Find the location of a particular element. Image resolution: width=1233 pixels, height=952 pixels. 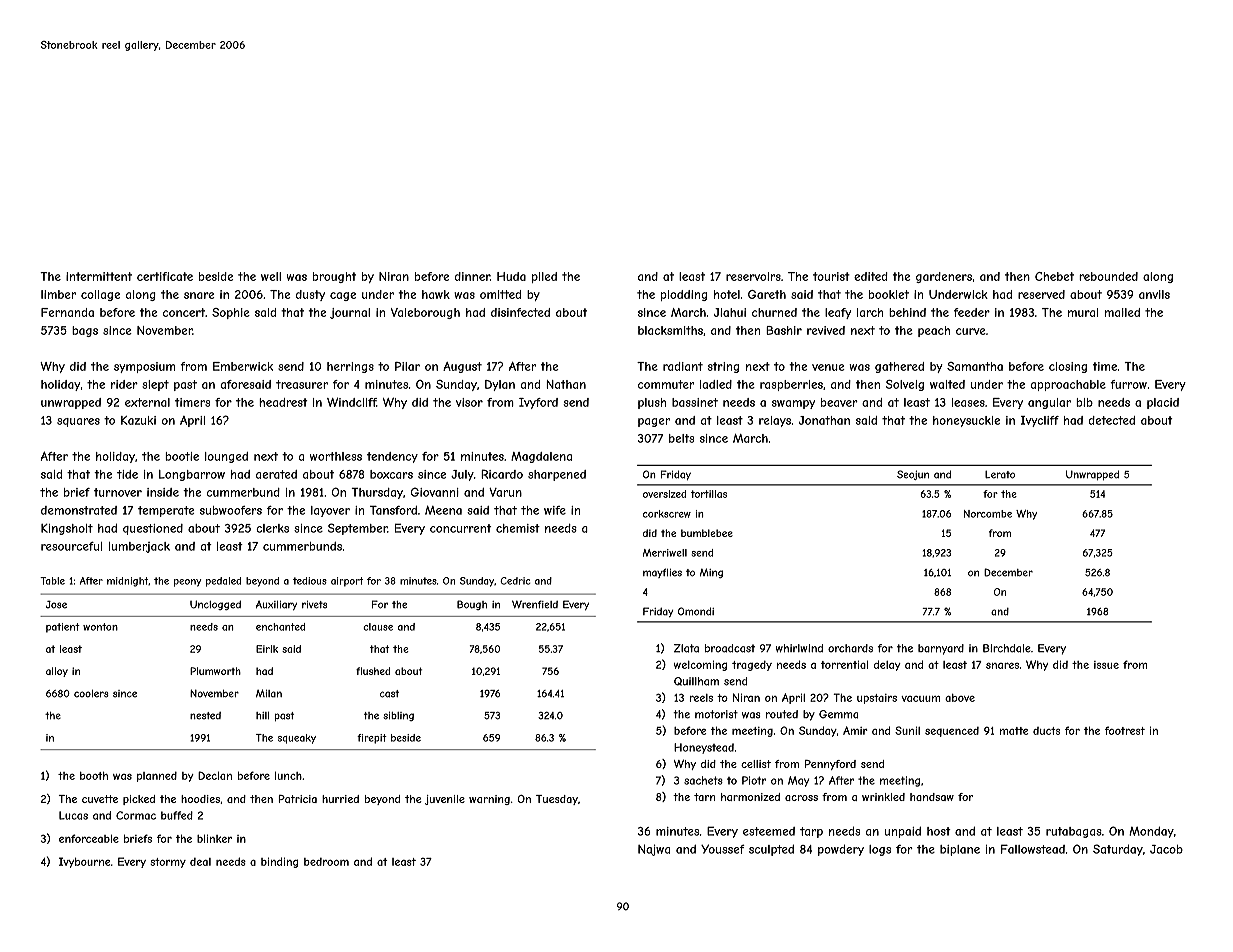

bedroom is located at coordinates (326, 862).
